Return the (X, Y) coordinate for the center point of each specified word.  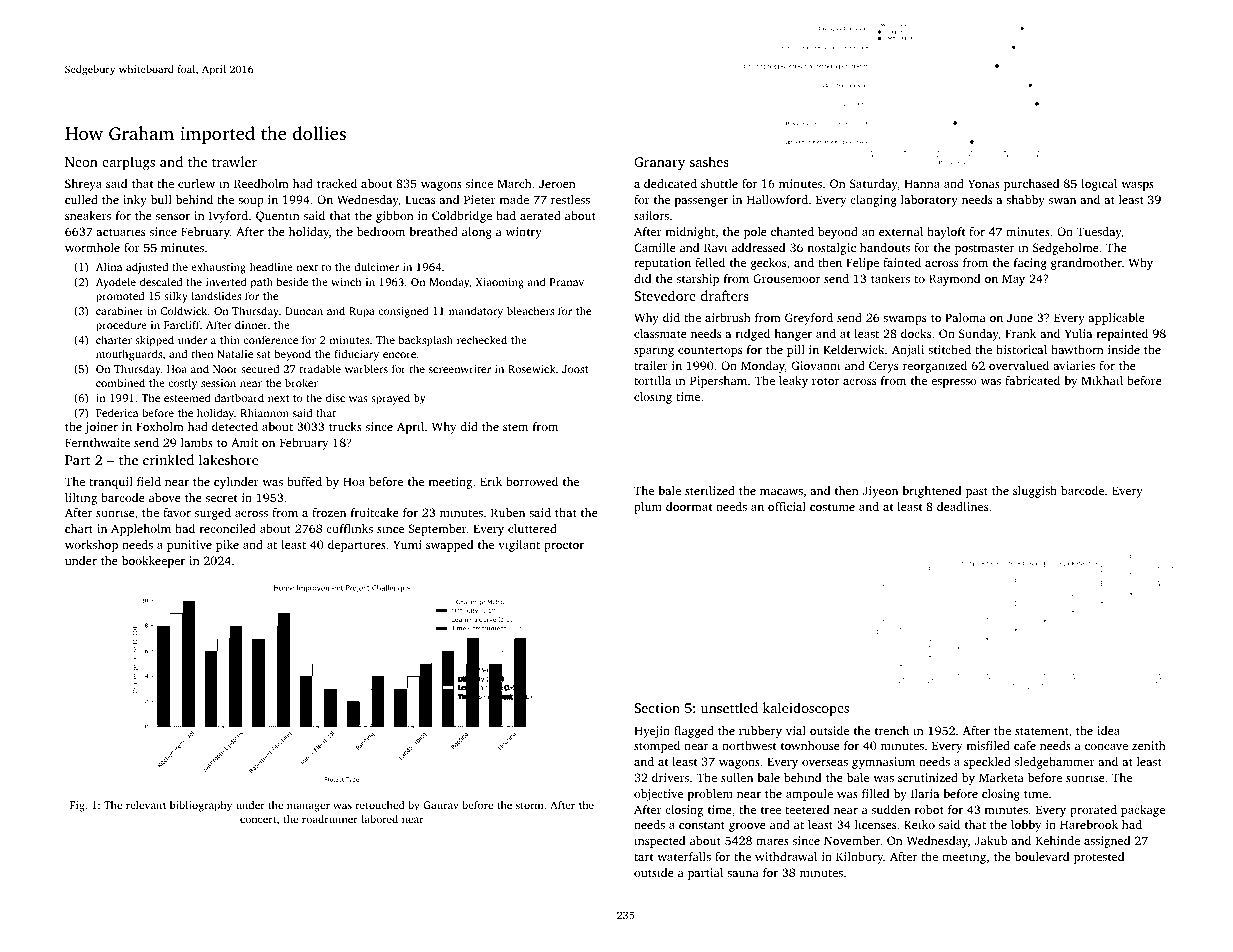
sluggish (1035, 492)
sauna (743, 874)
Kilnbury (859, 858)
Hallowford (777, 199)
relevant (146, 805)
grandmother (1086, 264)
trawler (234, 161)
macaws (781, 492)
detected (235, 426)
